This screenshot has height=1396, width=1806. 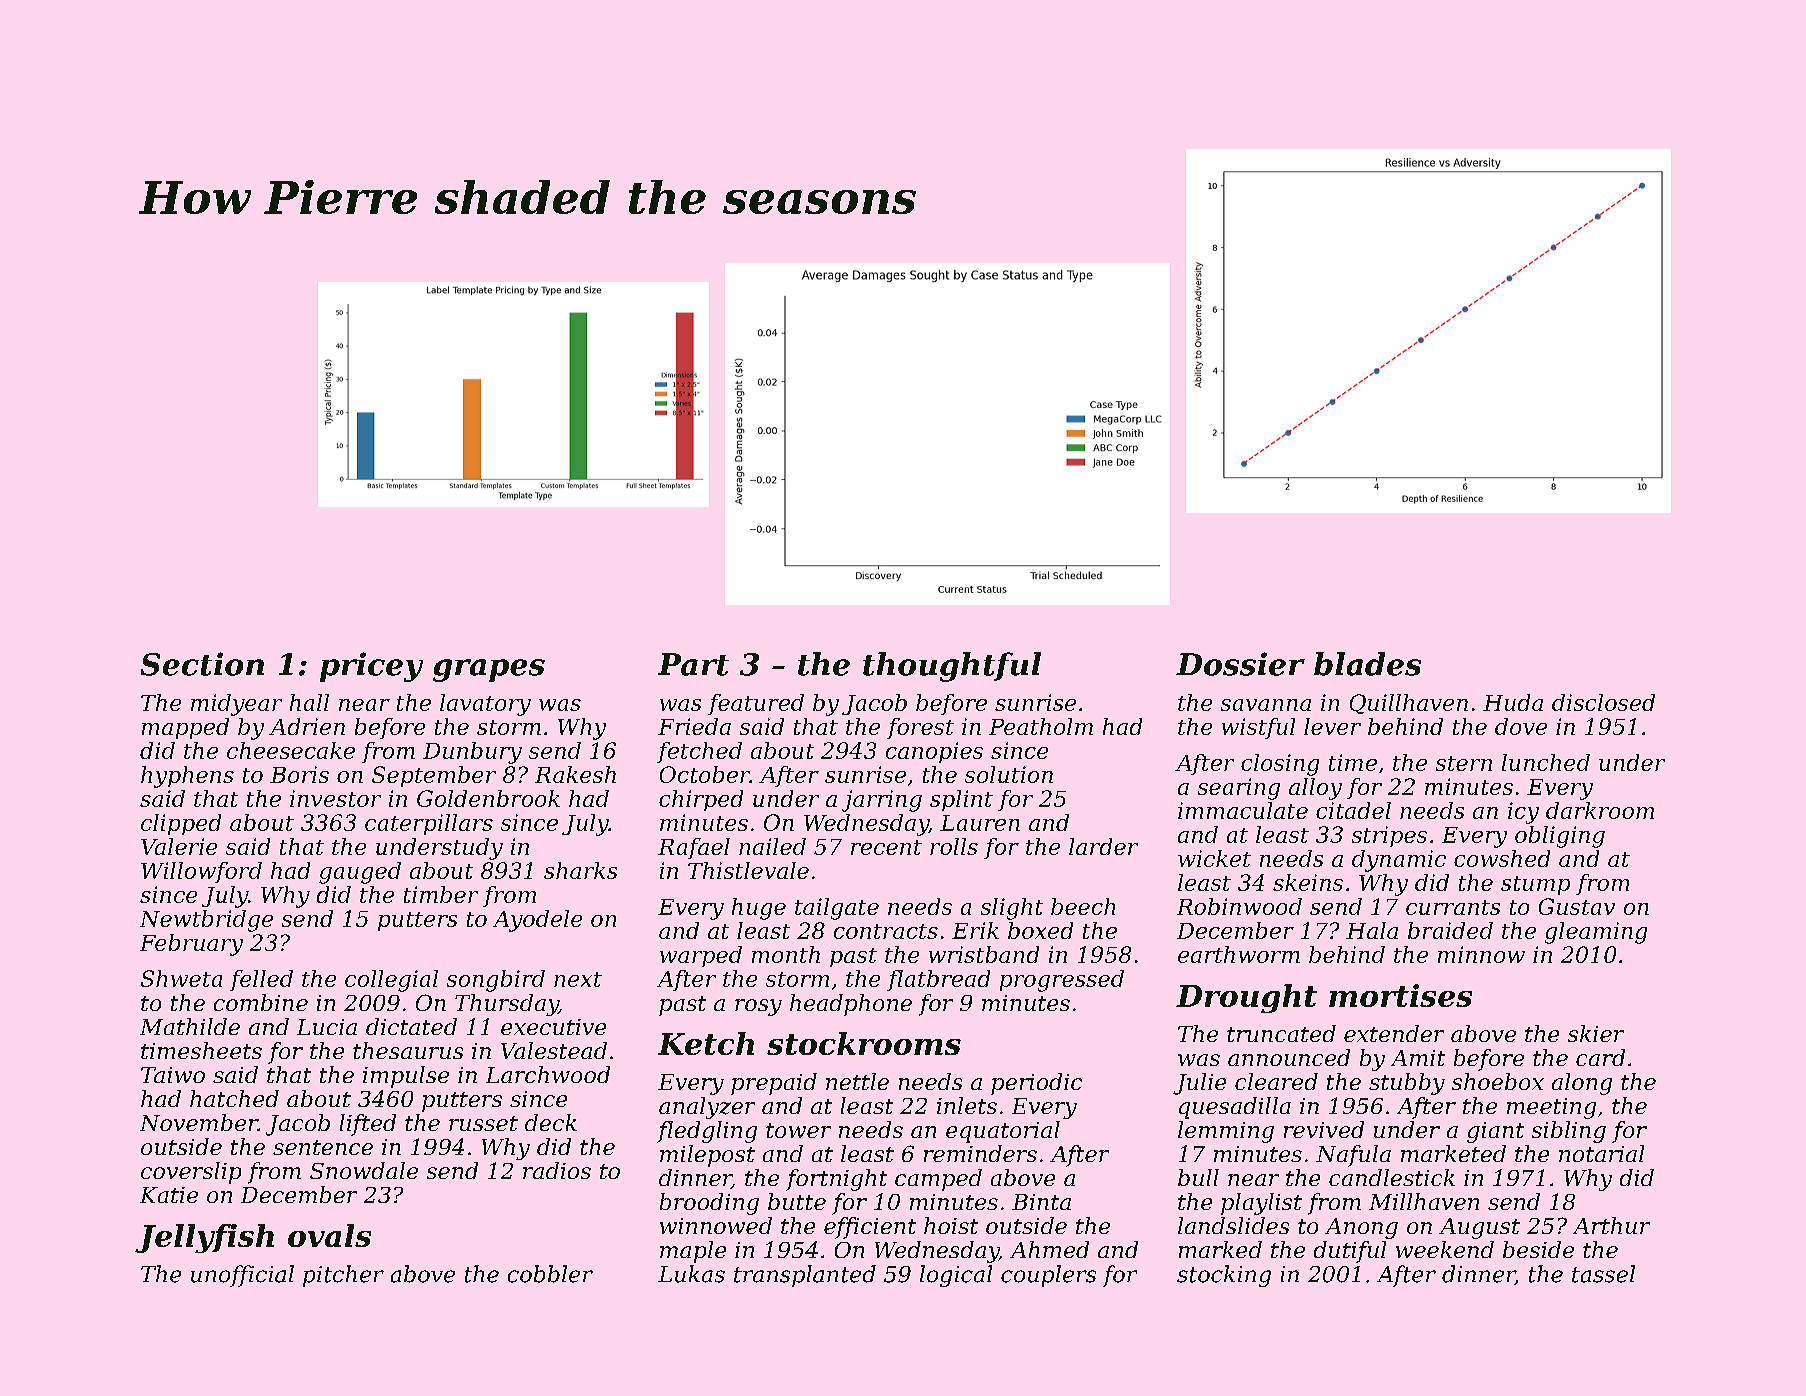 What do you see at coordinates (1445, 1249) in the screenshot?
I see `weekend` at bounding box center [1445, 1249].
